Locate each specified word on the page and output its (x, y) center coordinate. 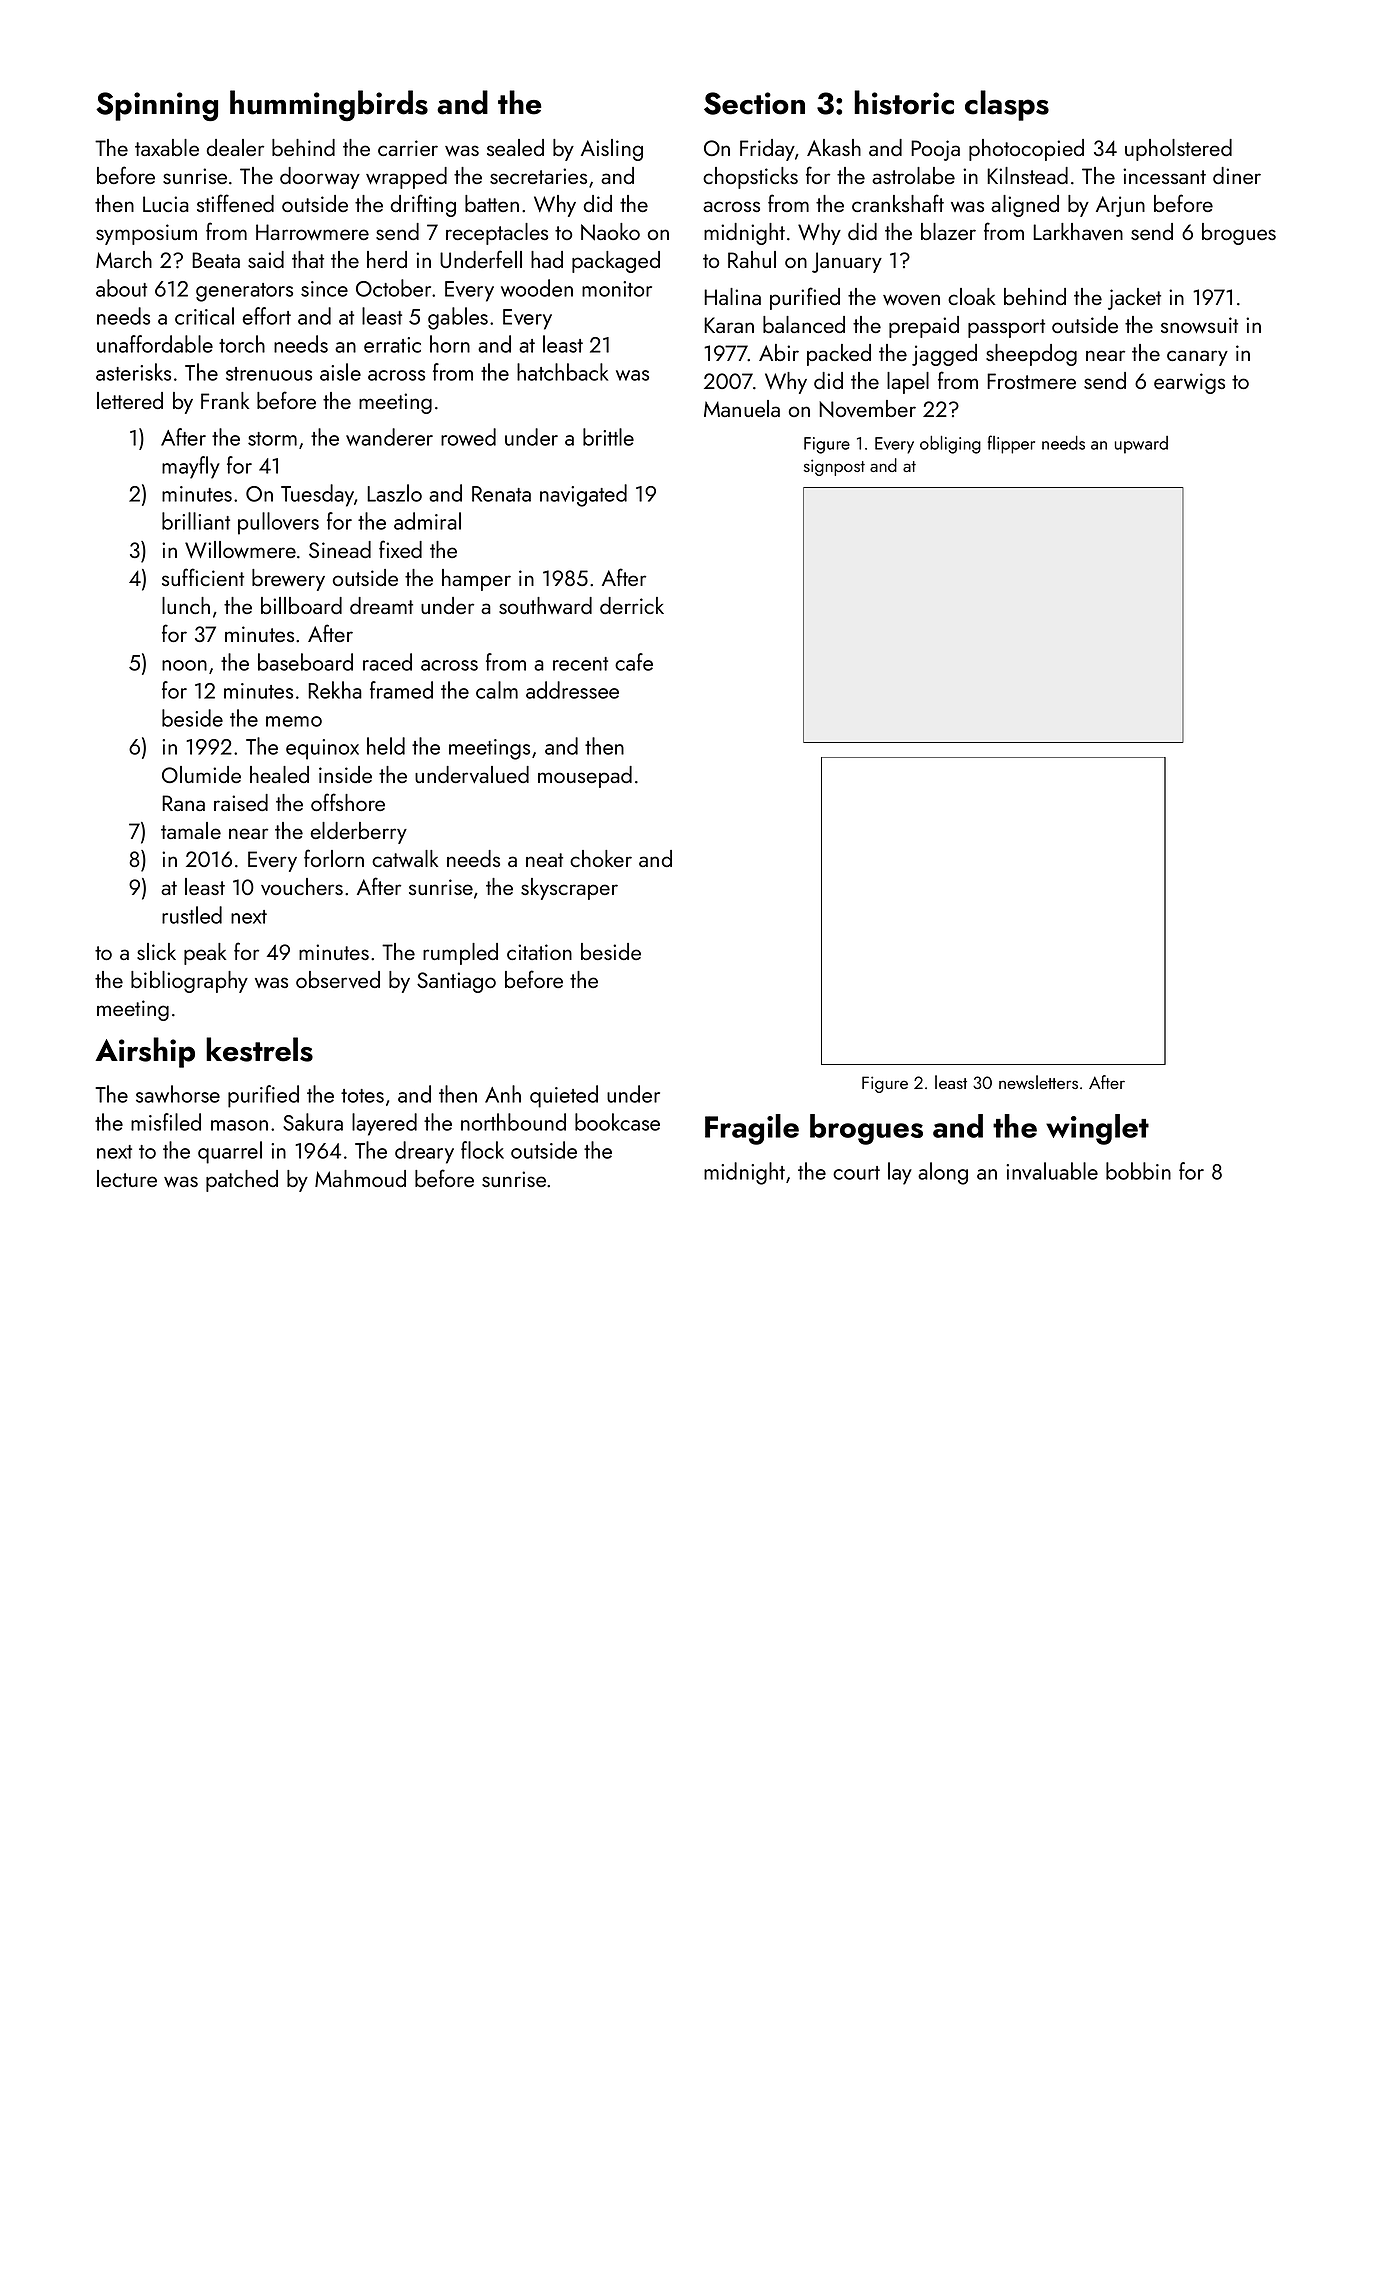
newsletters (1038, 1082)
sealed (515, 147)
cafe (634, 662)
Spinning (157, 106)
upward (1141, 445)
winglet (1097, 1129)
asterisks (133, 372)
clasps (1007, 105)
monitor (617, 289)
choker (601, 858)
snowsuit (1199, 325)
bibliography (189, 982)
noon (184, 665)
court (856, 1173)
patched (242, 1181)
